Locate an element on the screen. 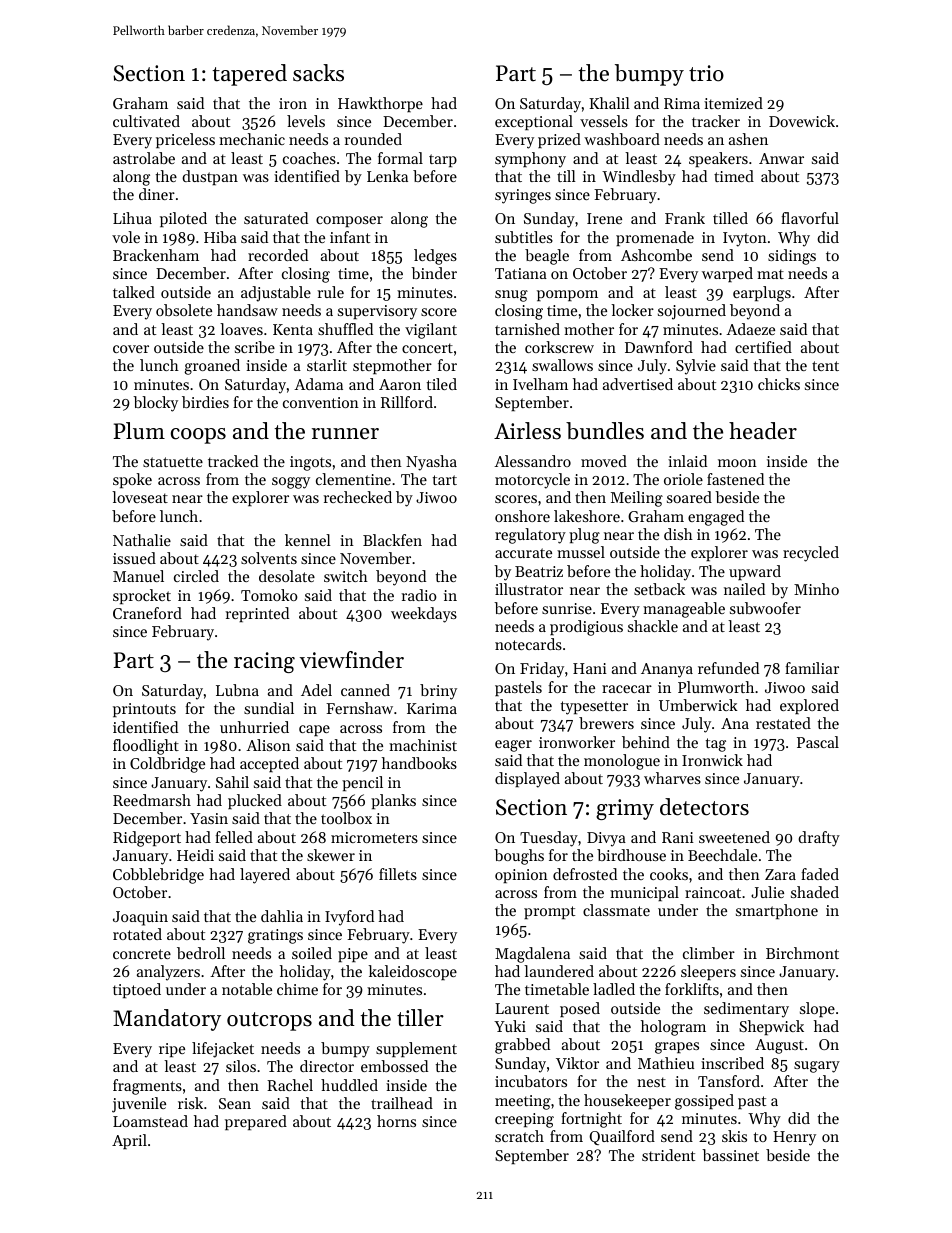 The width and height of the screenshot is (952, 1233). locker is located at coordinates (632, 310).
